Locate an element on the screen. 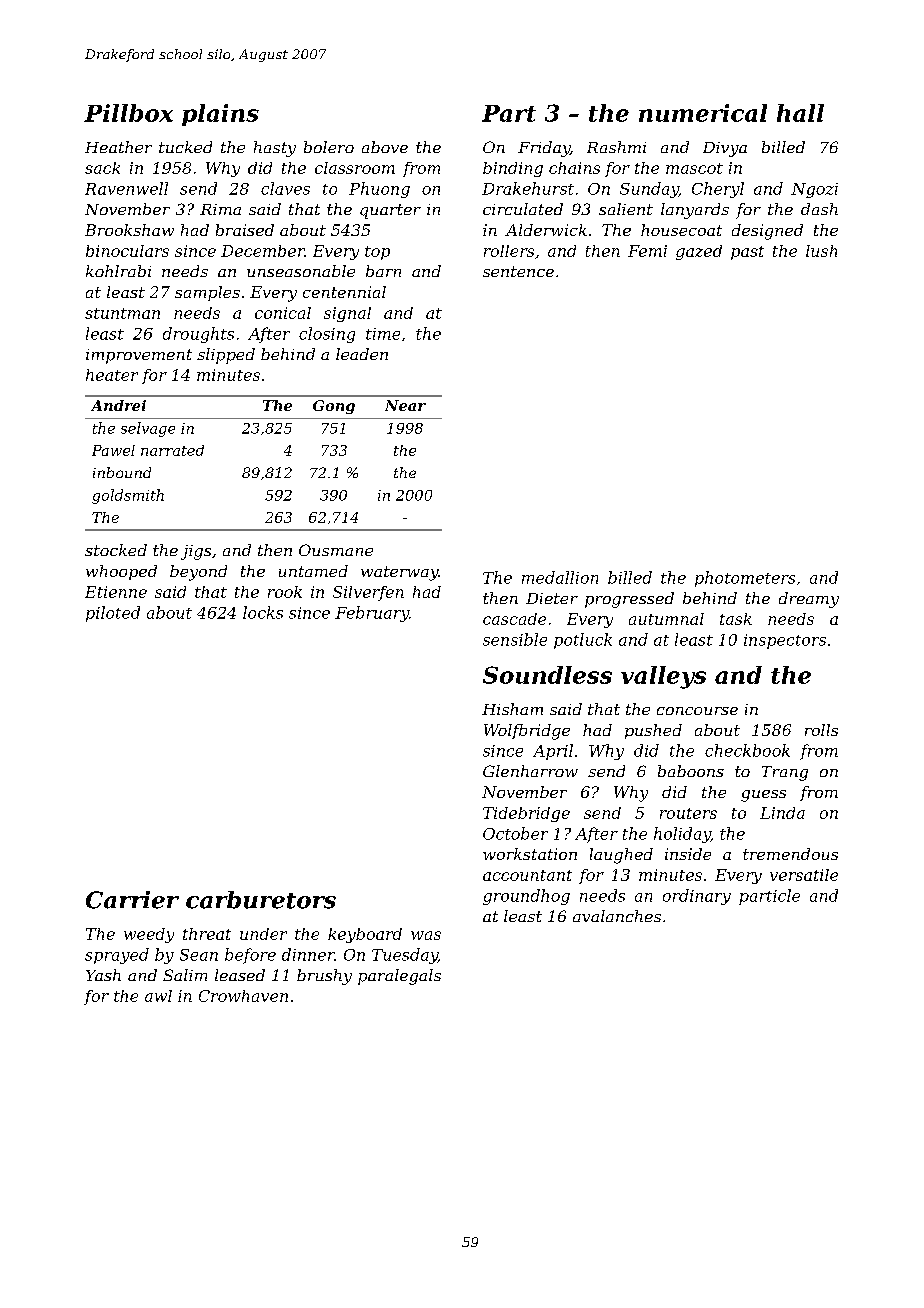 This screenshot has width=924, height=1308. Rima is located at coordinates (220, 209).
